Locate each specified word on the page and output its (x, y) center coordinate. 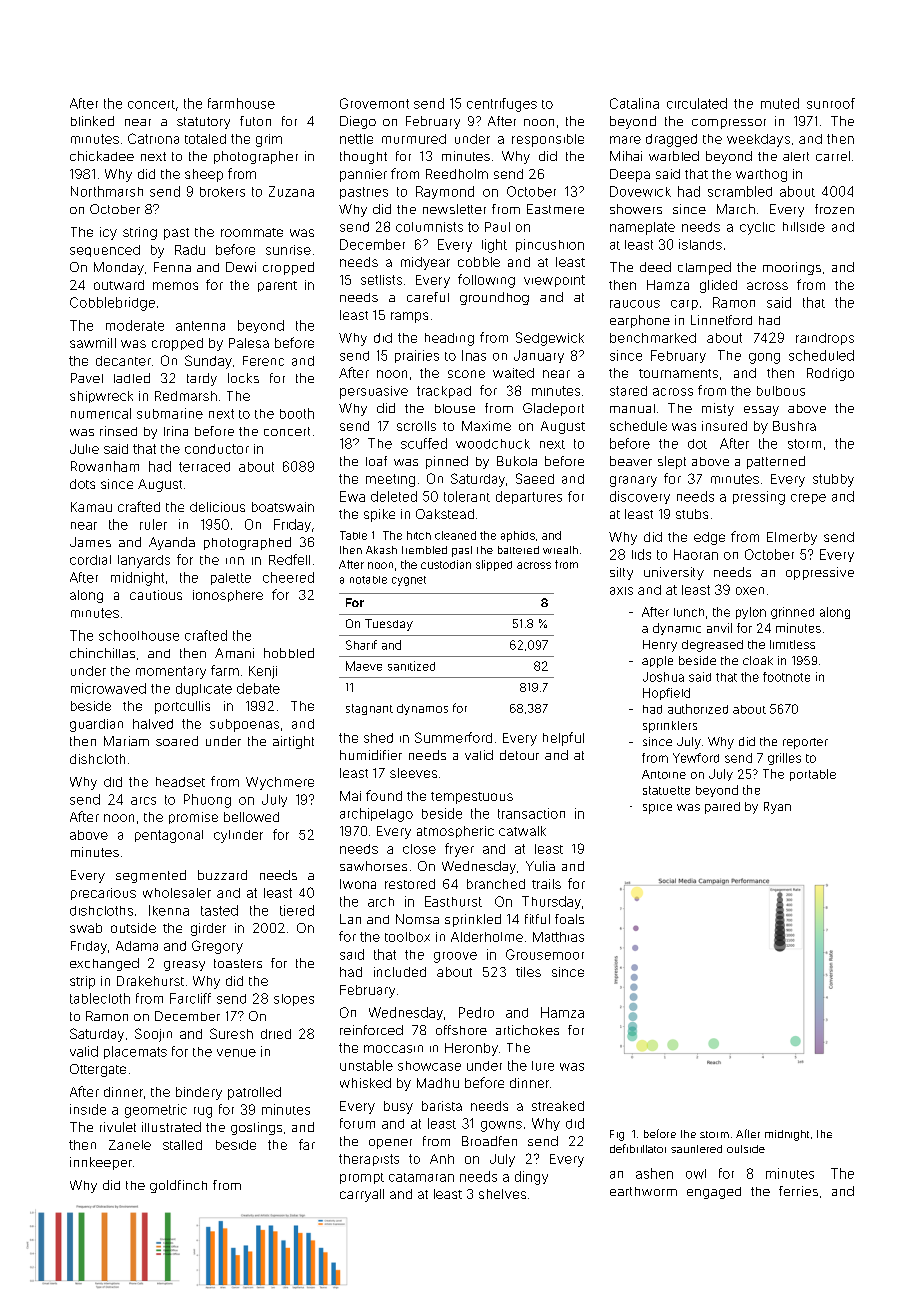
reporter (805, 743)
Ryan (777, 808)
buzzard (222, 875)
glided (718, 286)
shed (378, 738)
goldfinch (178, 1186)
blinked (92, 121)
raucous (635, 304)
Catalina (634, 103)
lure (543, 1066)
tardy (202, 379)
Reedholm (457, 174)
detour (519, 755)
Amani (234, 653)
